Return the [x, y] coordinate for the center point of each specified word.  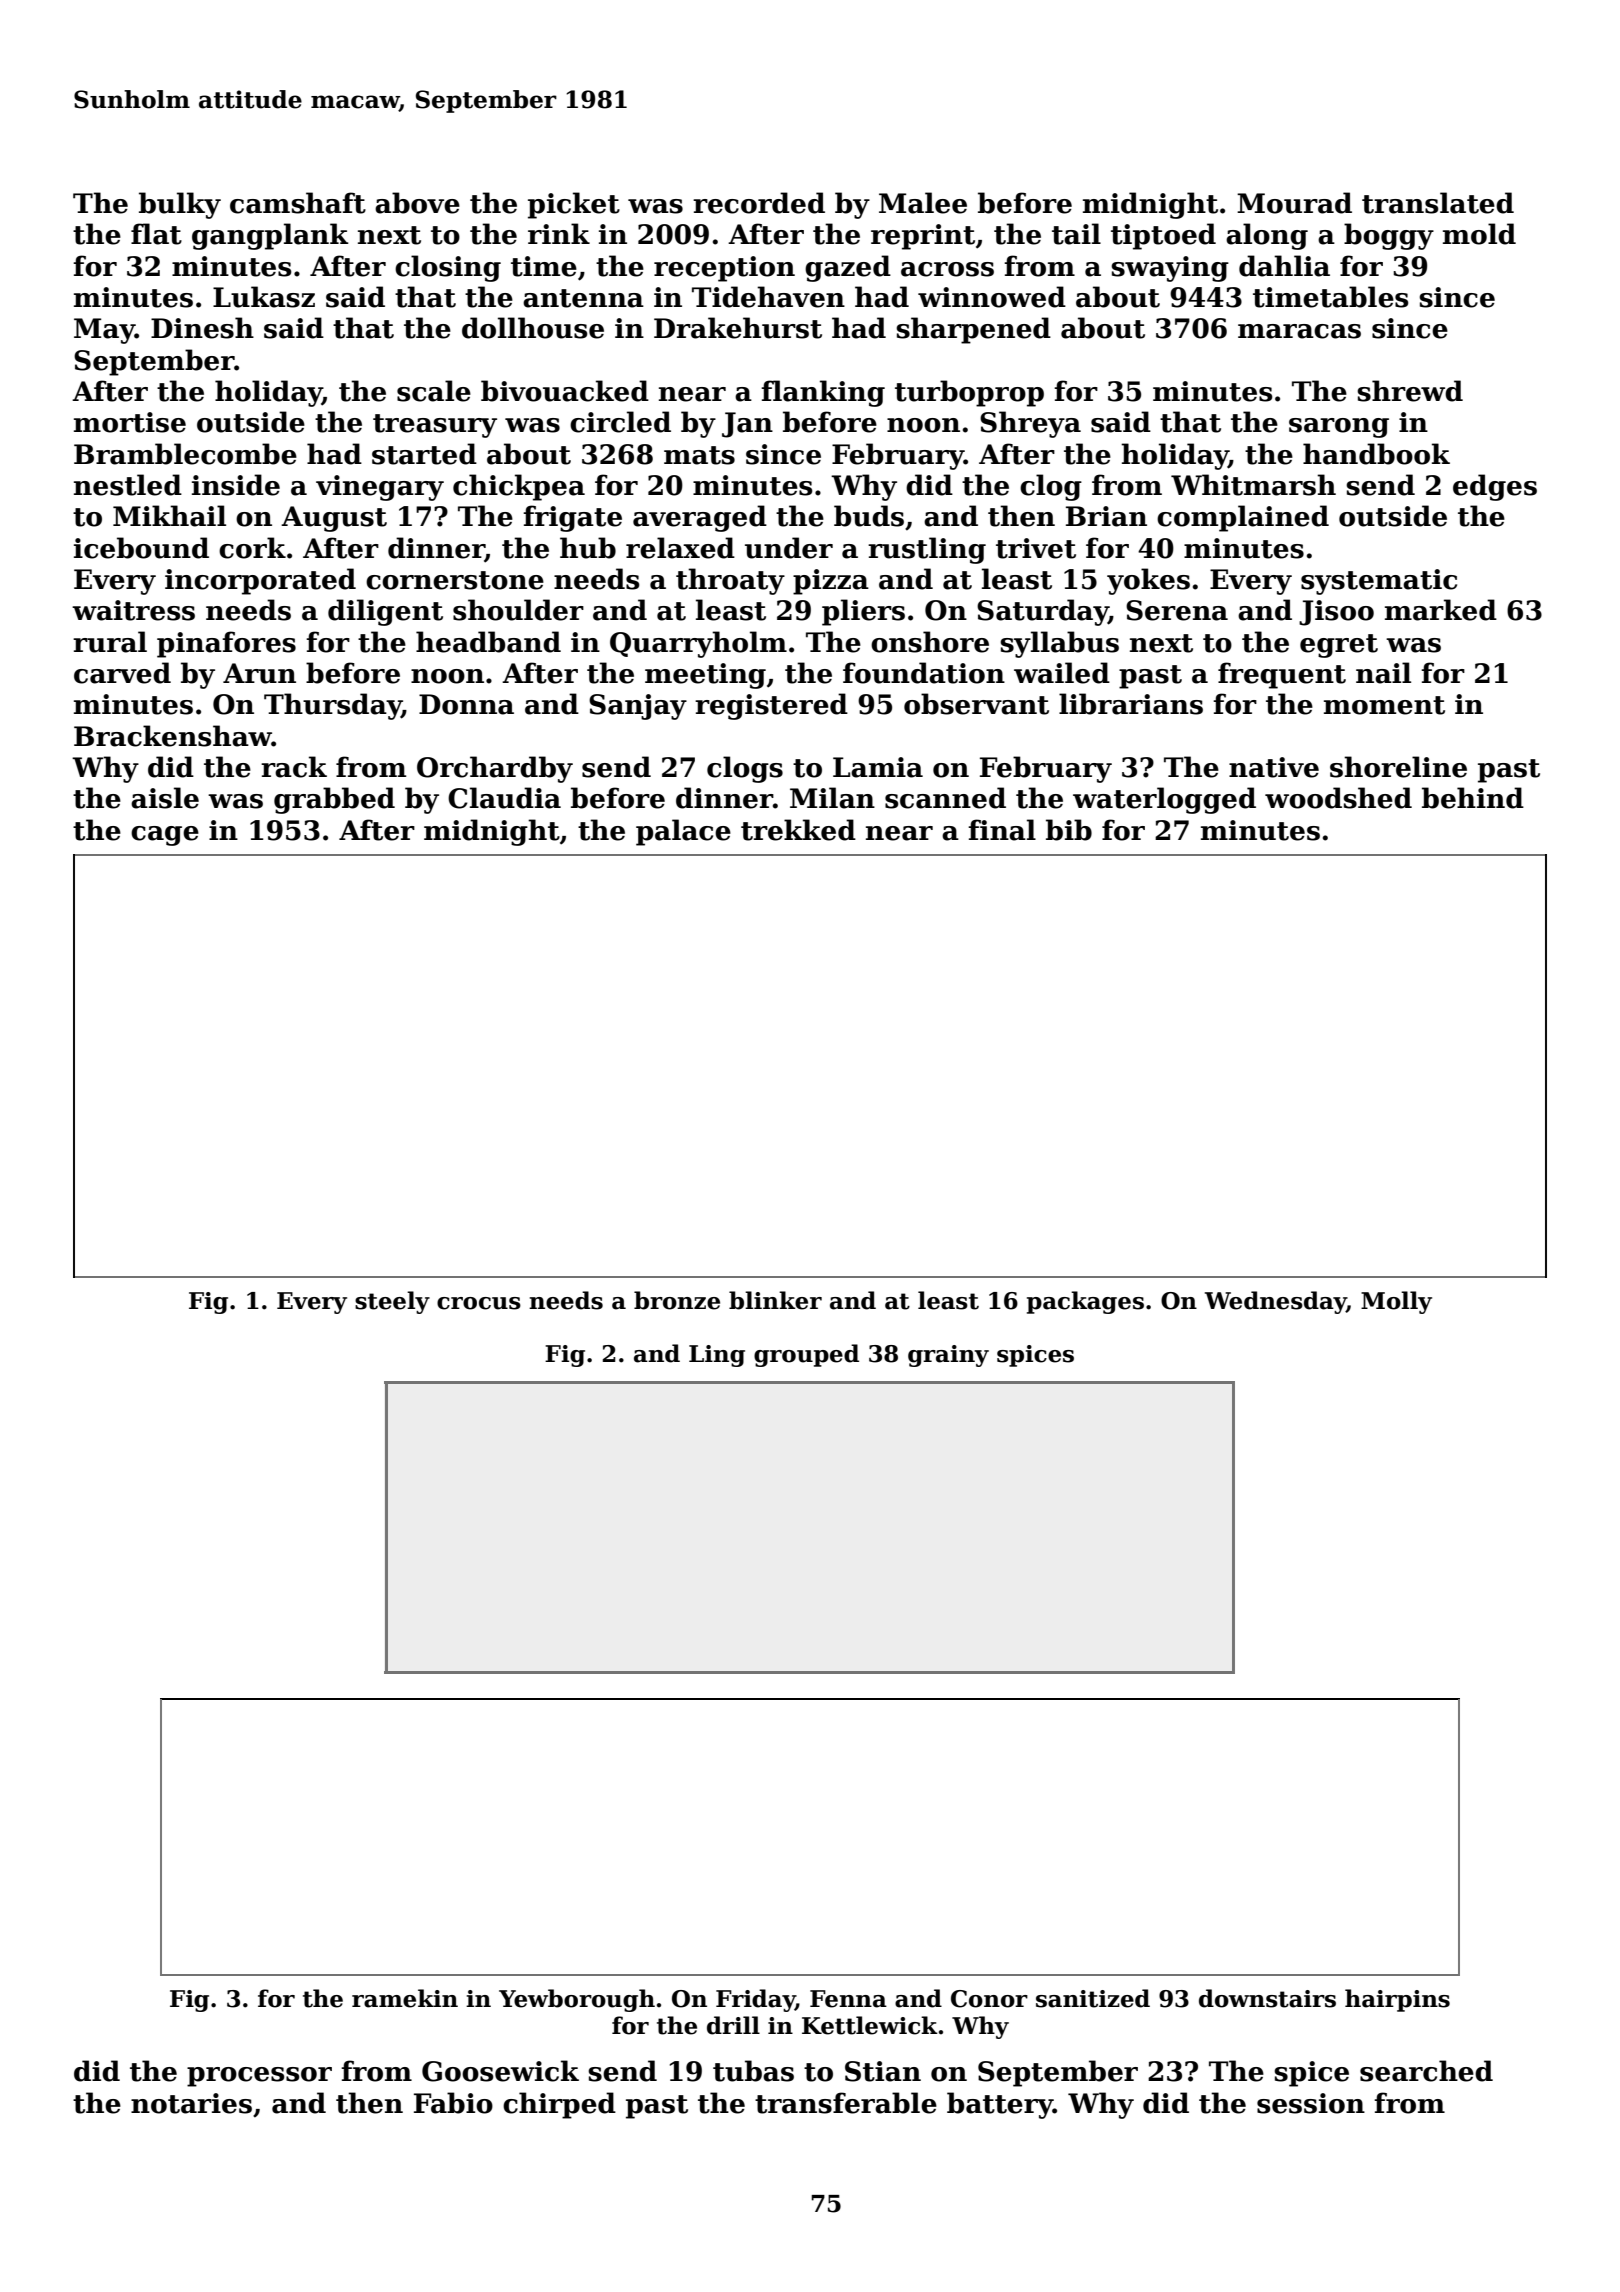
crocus [479, 1303]
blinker [775, 1300]
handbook [1376, 454]
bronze [677, 1300]
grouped [806, 1355]
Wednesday [1276, 1302]
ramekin [405, 1998]
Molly [1396, 1302]
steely [392, 1302]
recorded [759, 203]
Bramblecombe [185, 454]
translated [1438, 203]
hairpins [1397, 2000]
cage [165, 836]
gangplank [270, 236]
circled [620, 422]
